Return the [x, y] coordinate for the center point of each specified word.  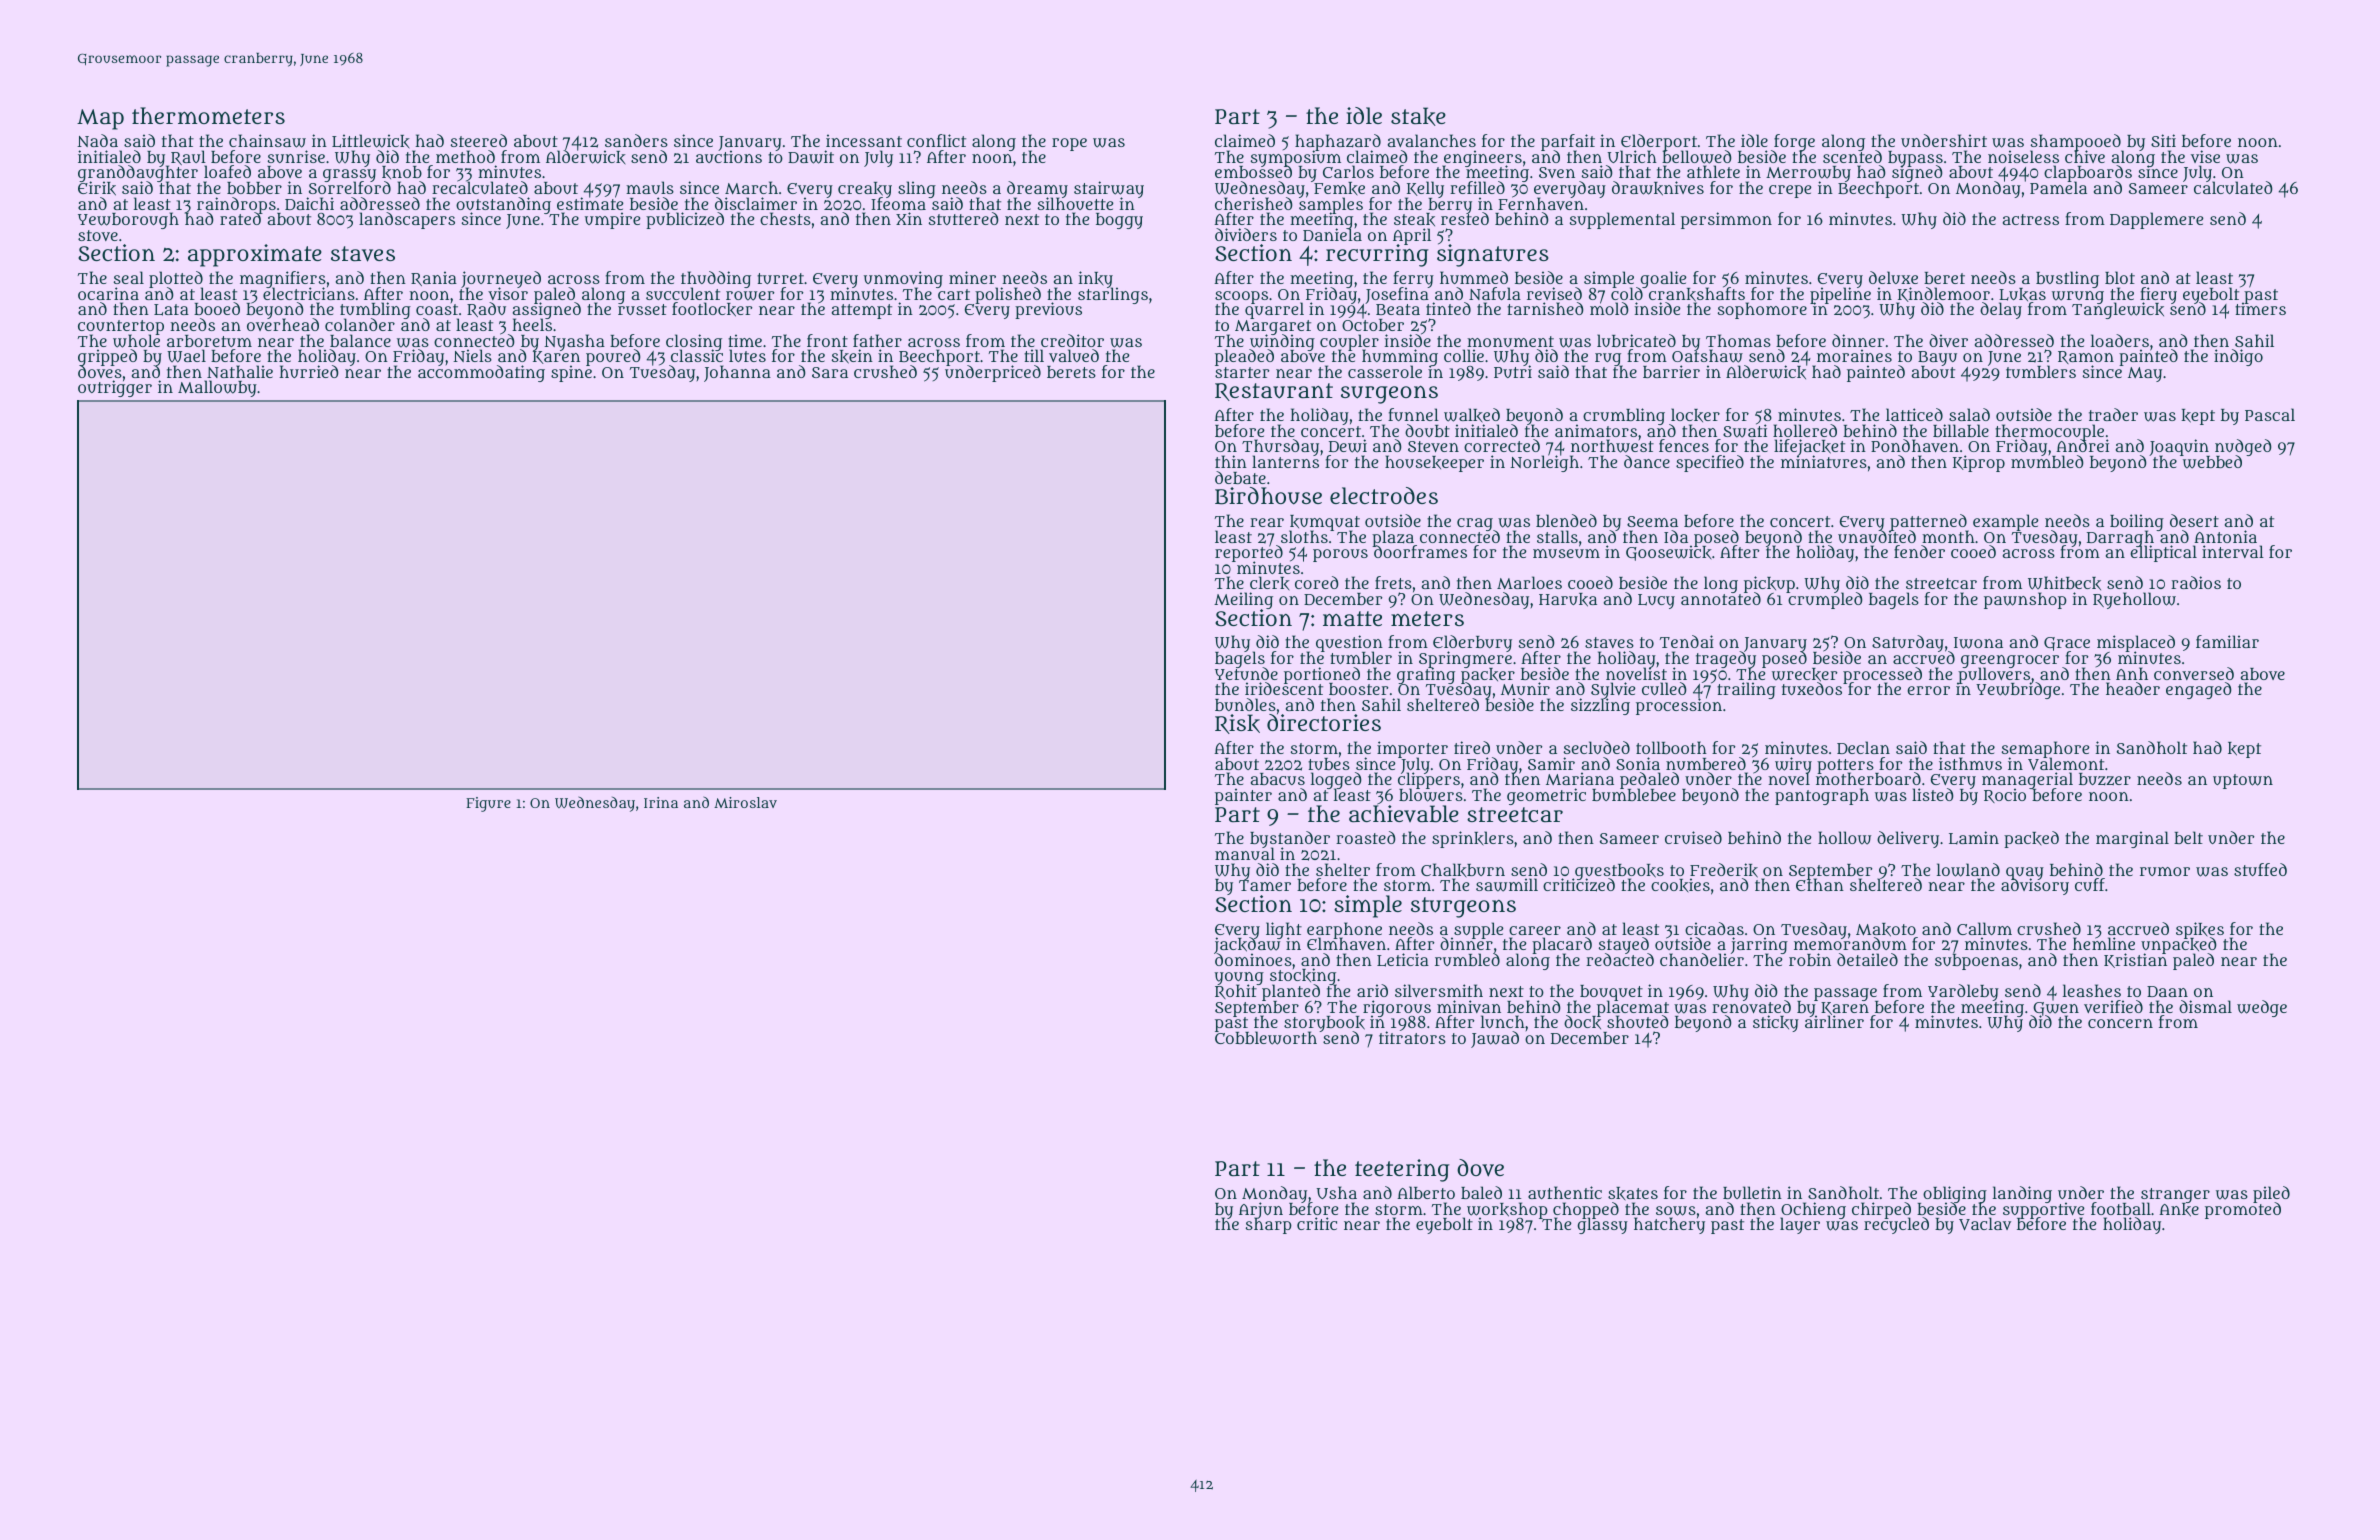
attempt [862, 311]
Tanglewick [2118, 311]
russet [642, 310]
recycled [1896, 1226]
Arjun [1261, 1210]
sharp [1269, 1226]
